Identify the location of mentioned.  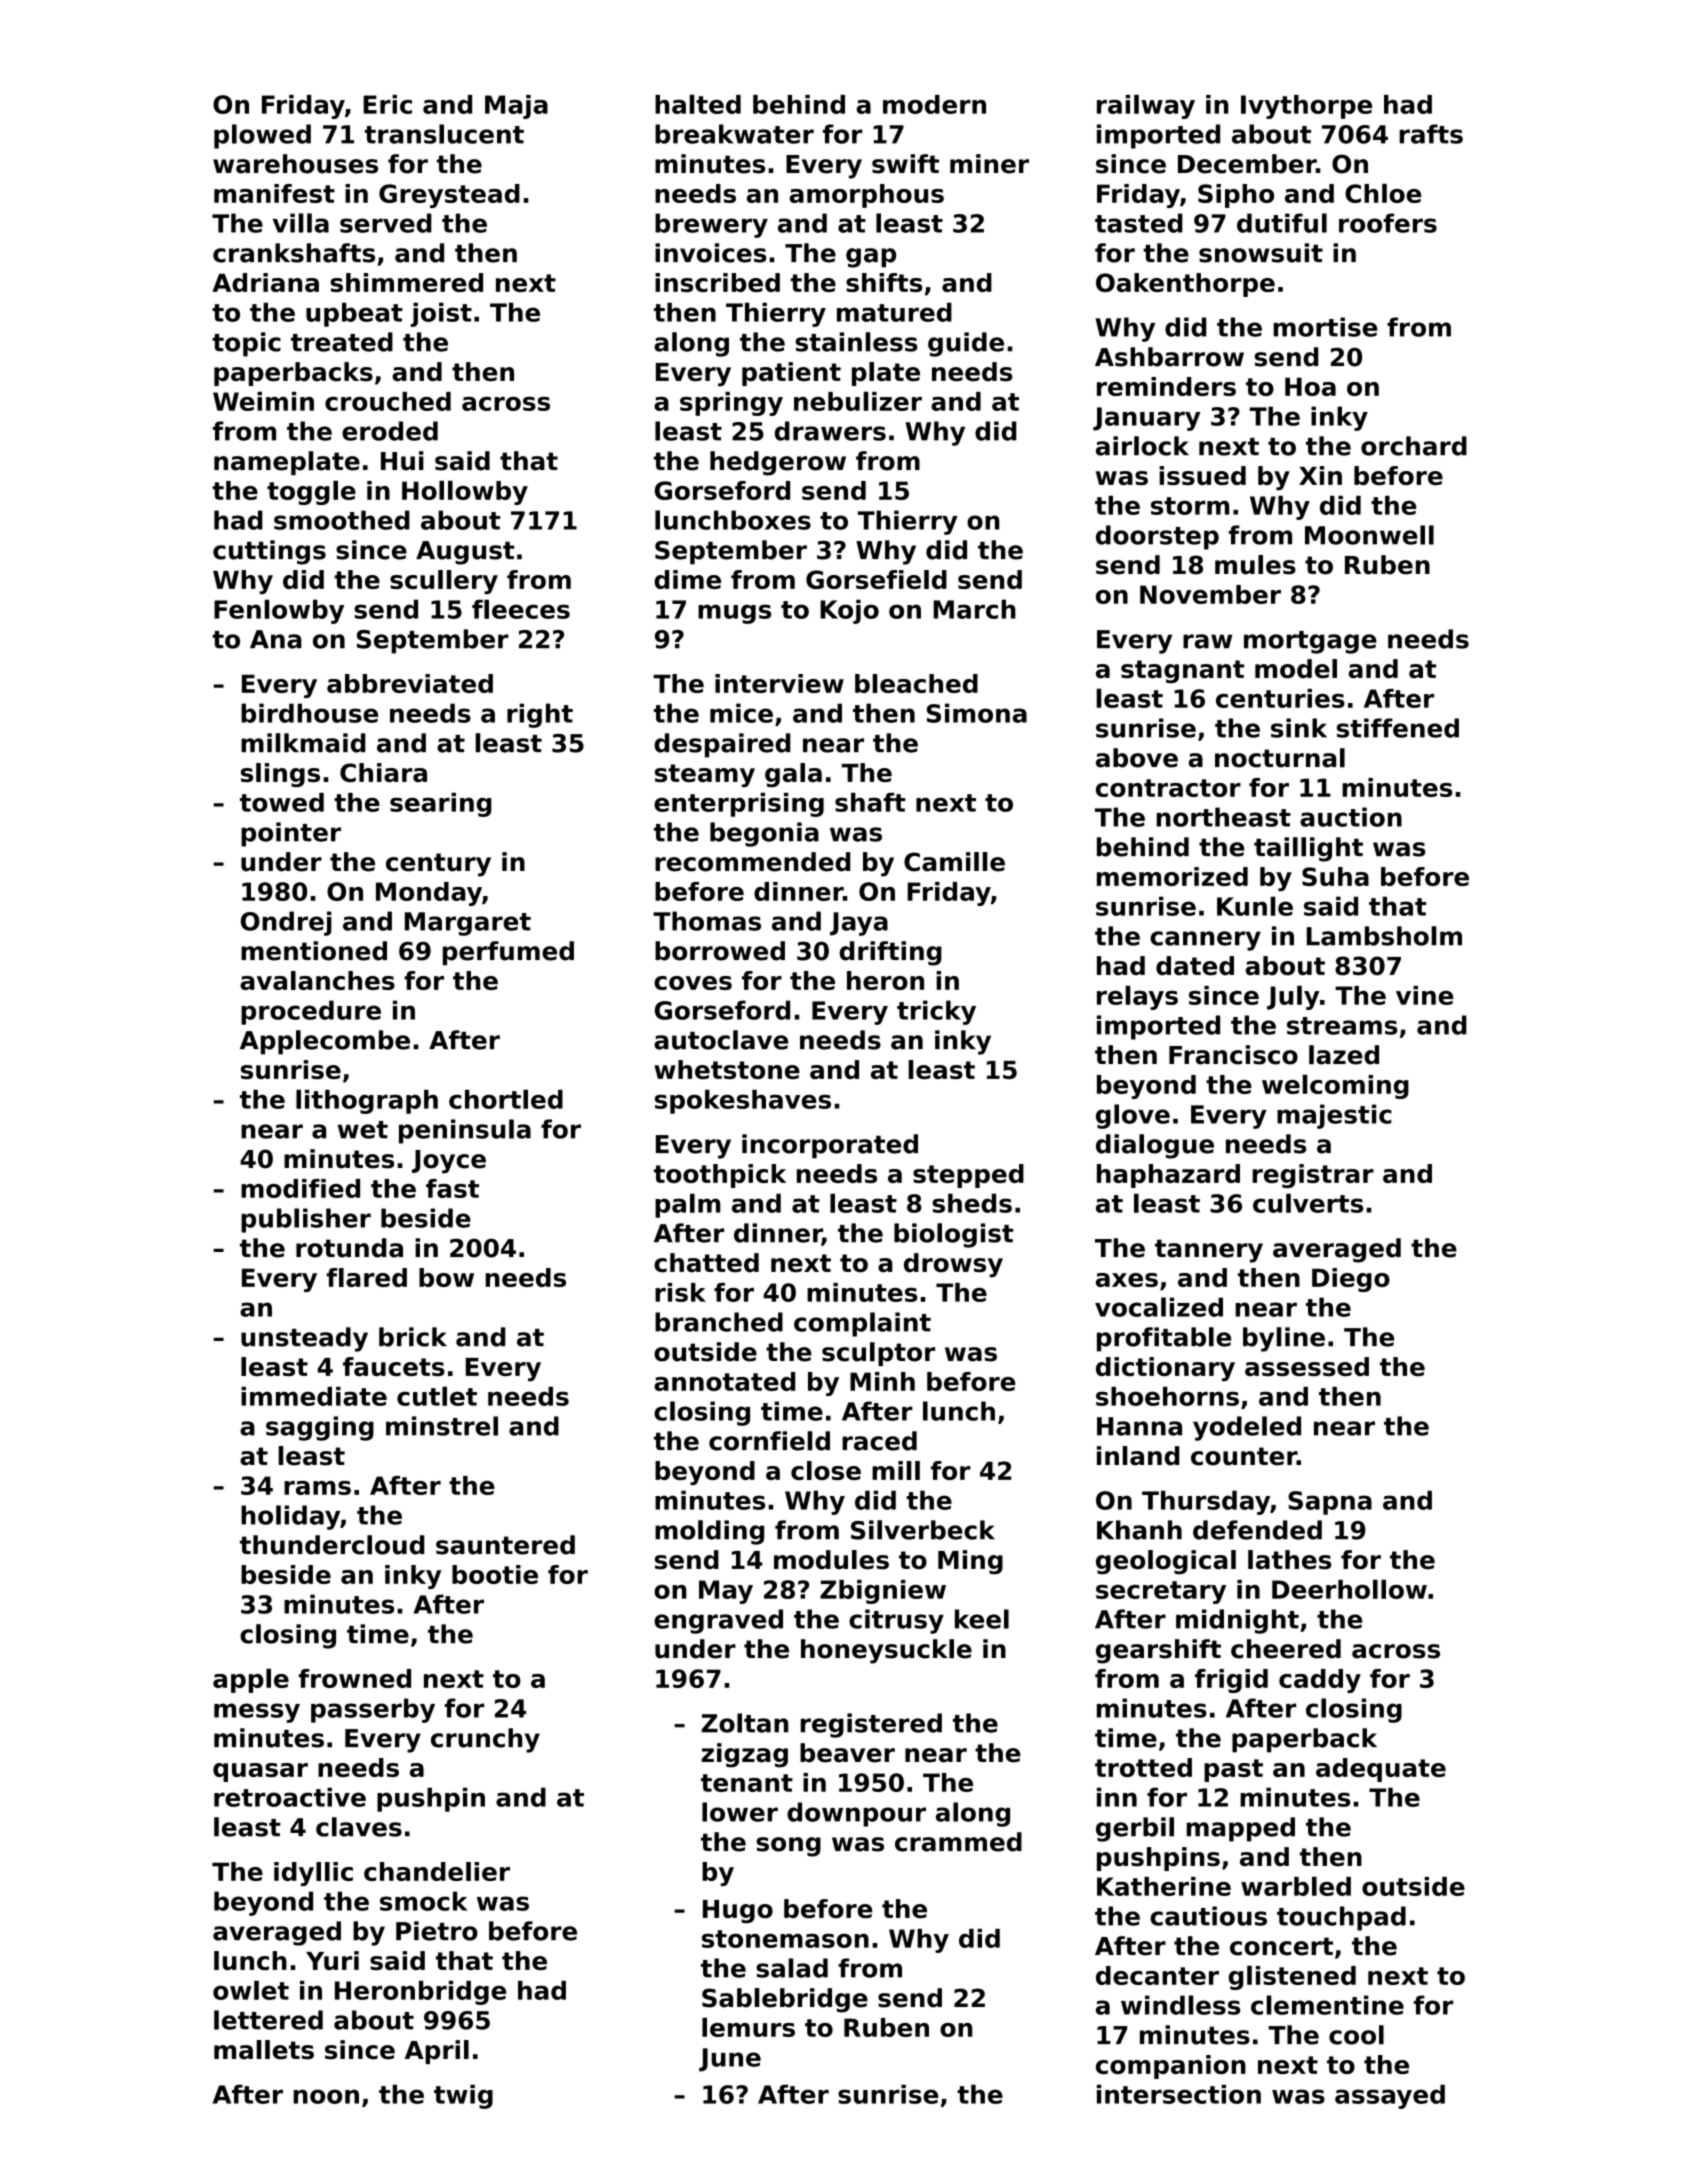
(314, 951).
